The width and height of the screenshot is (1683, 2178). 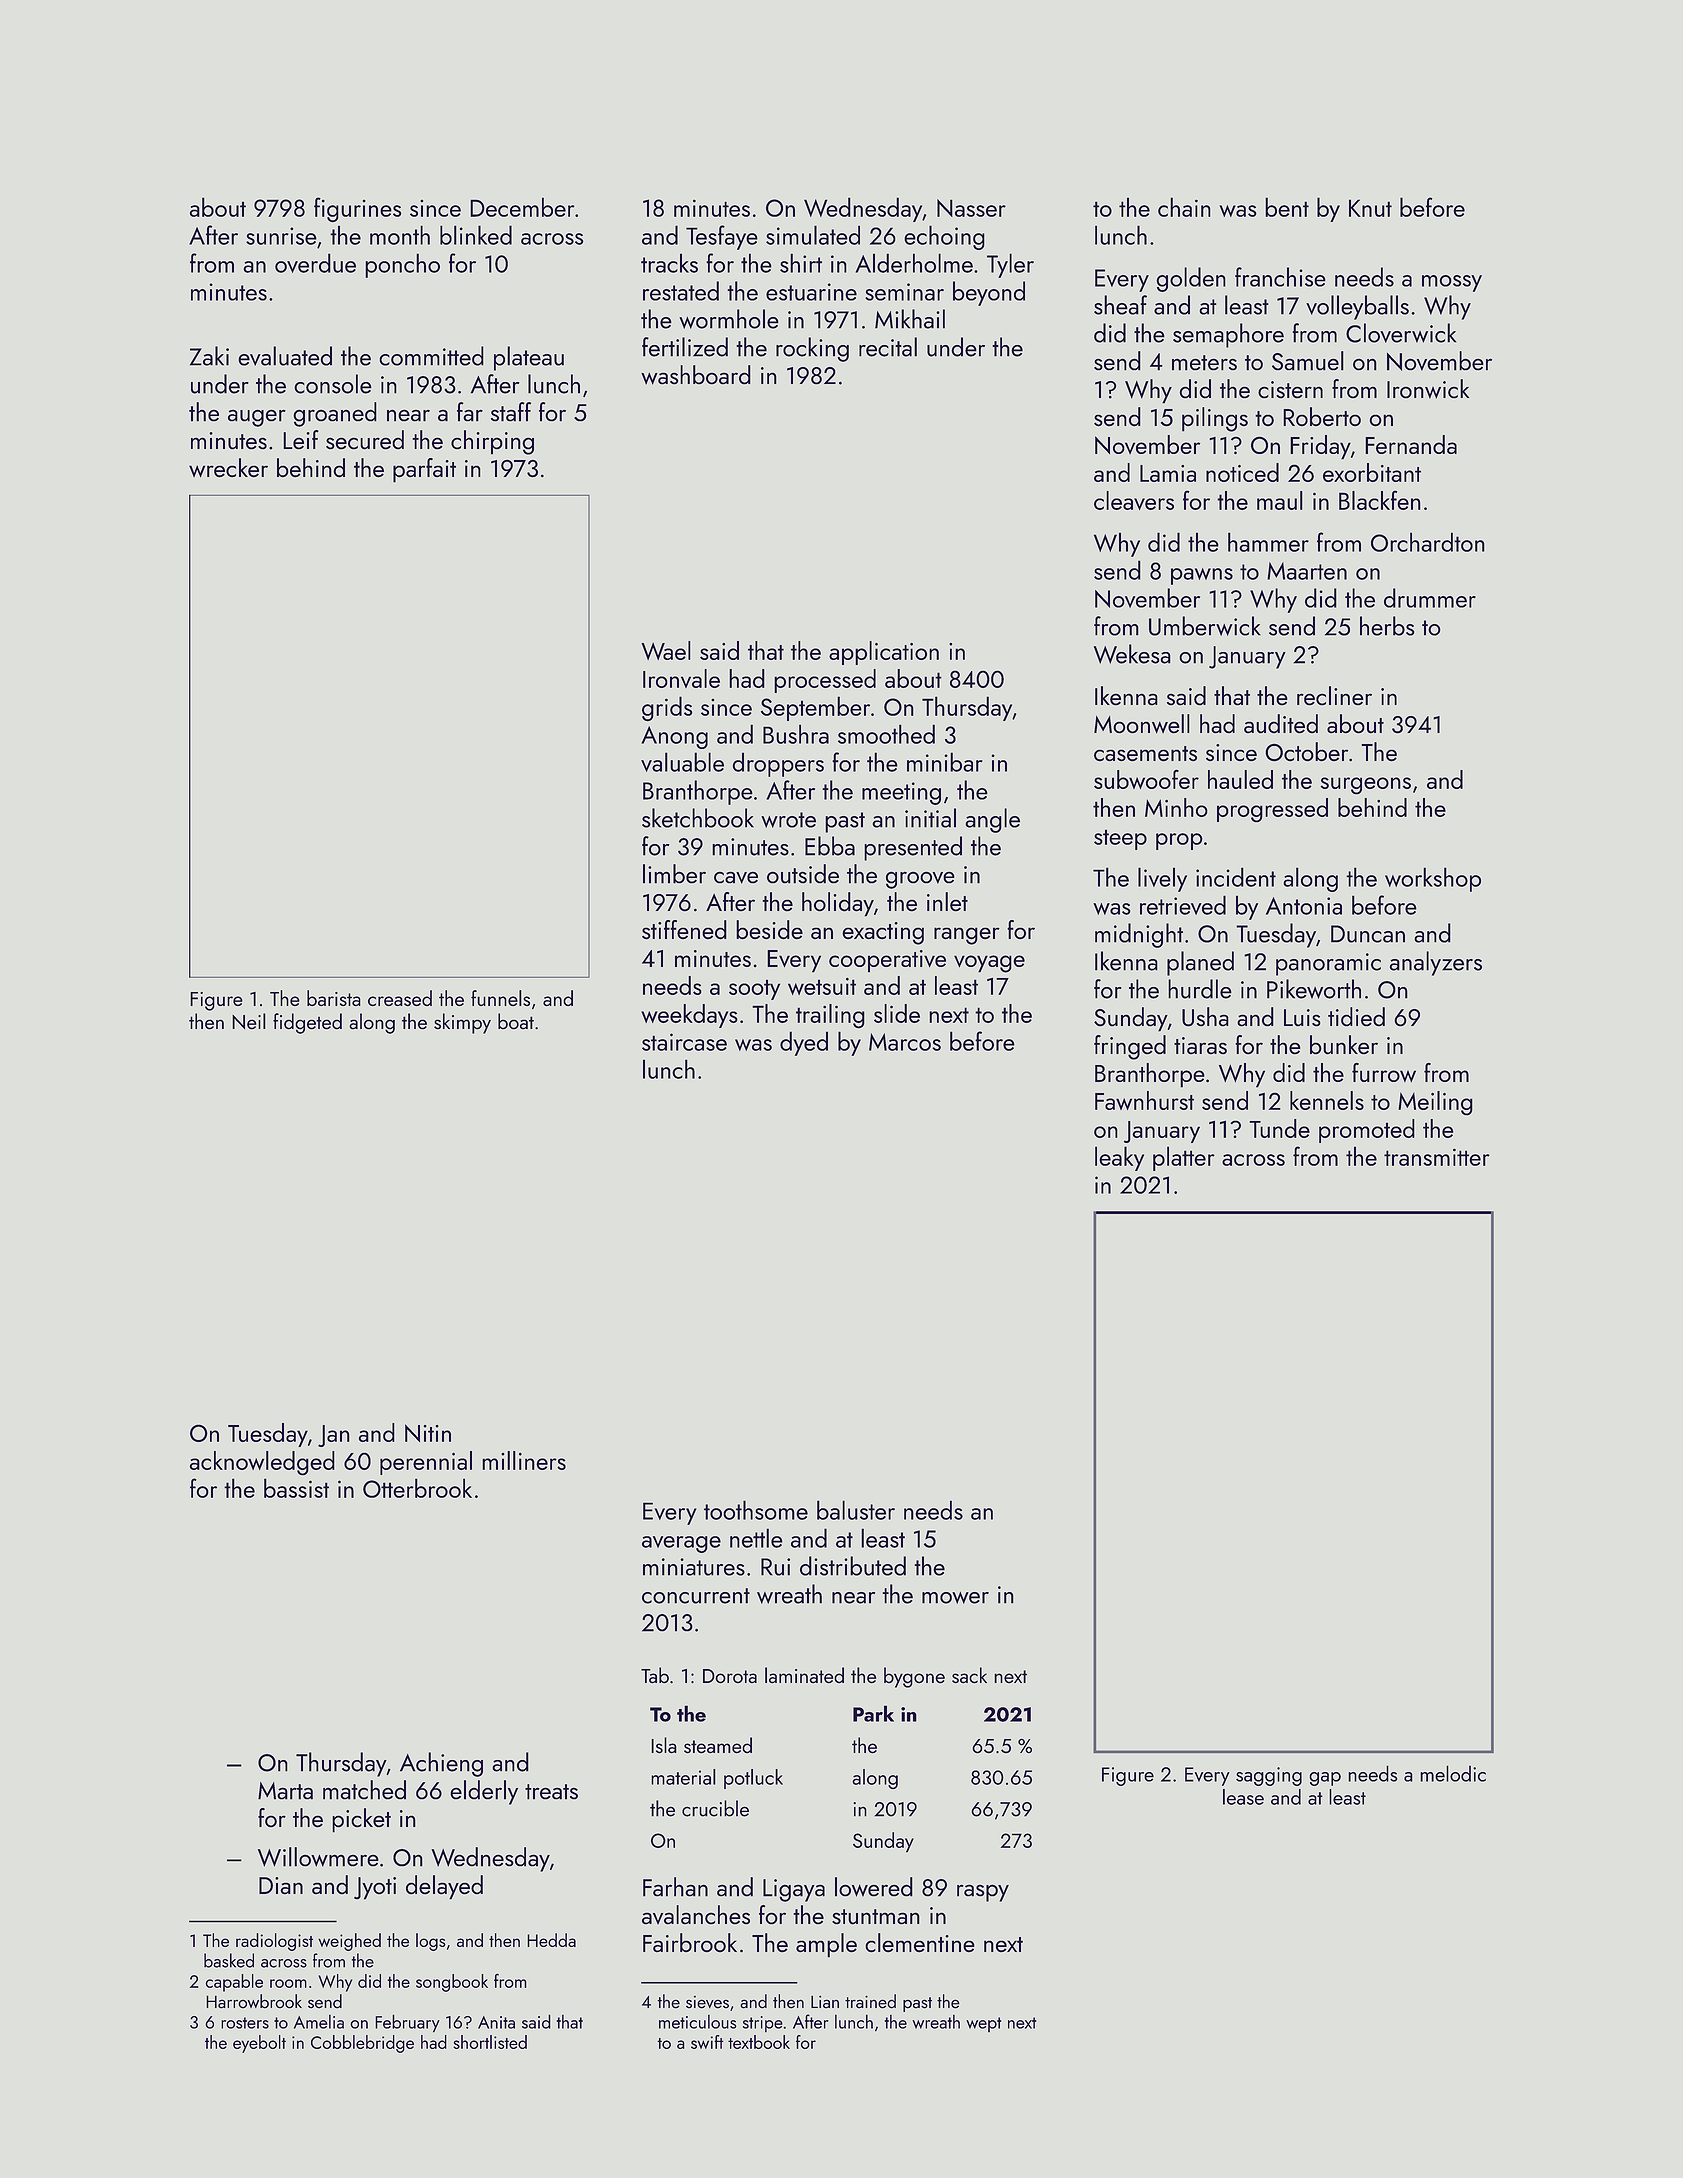 I want to click on Farhan, so click(x=675, y=1887).
